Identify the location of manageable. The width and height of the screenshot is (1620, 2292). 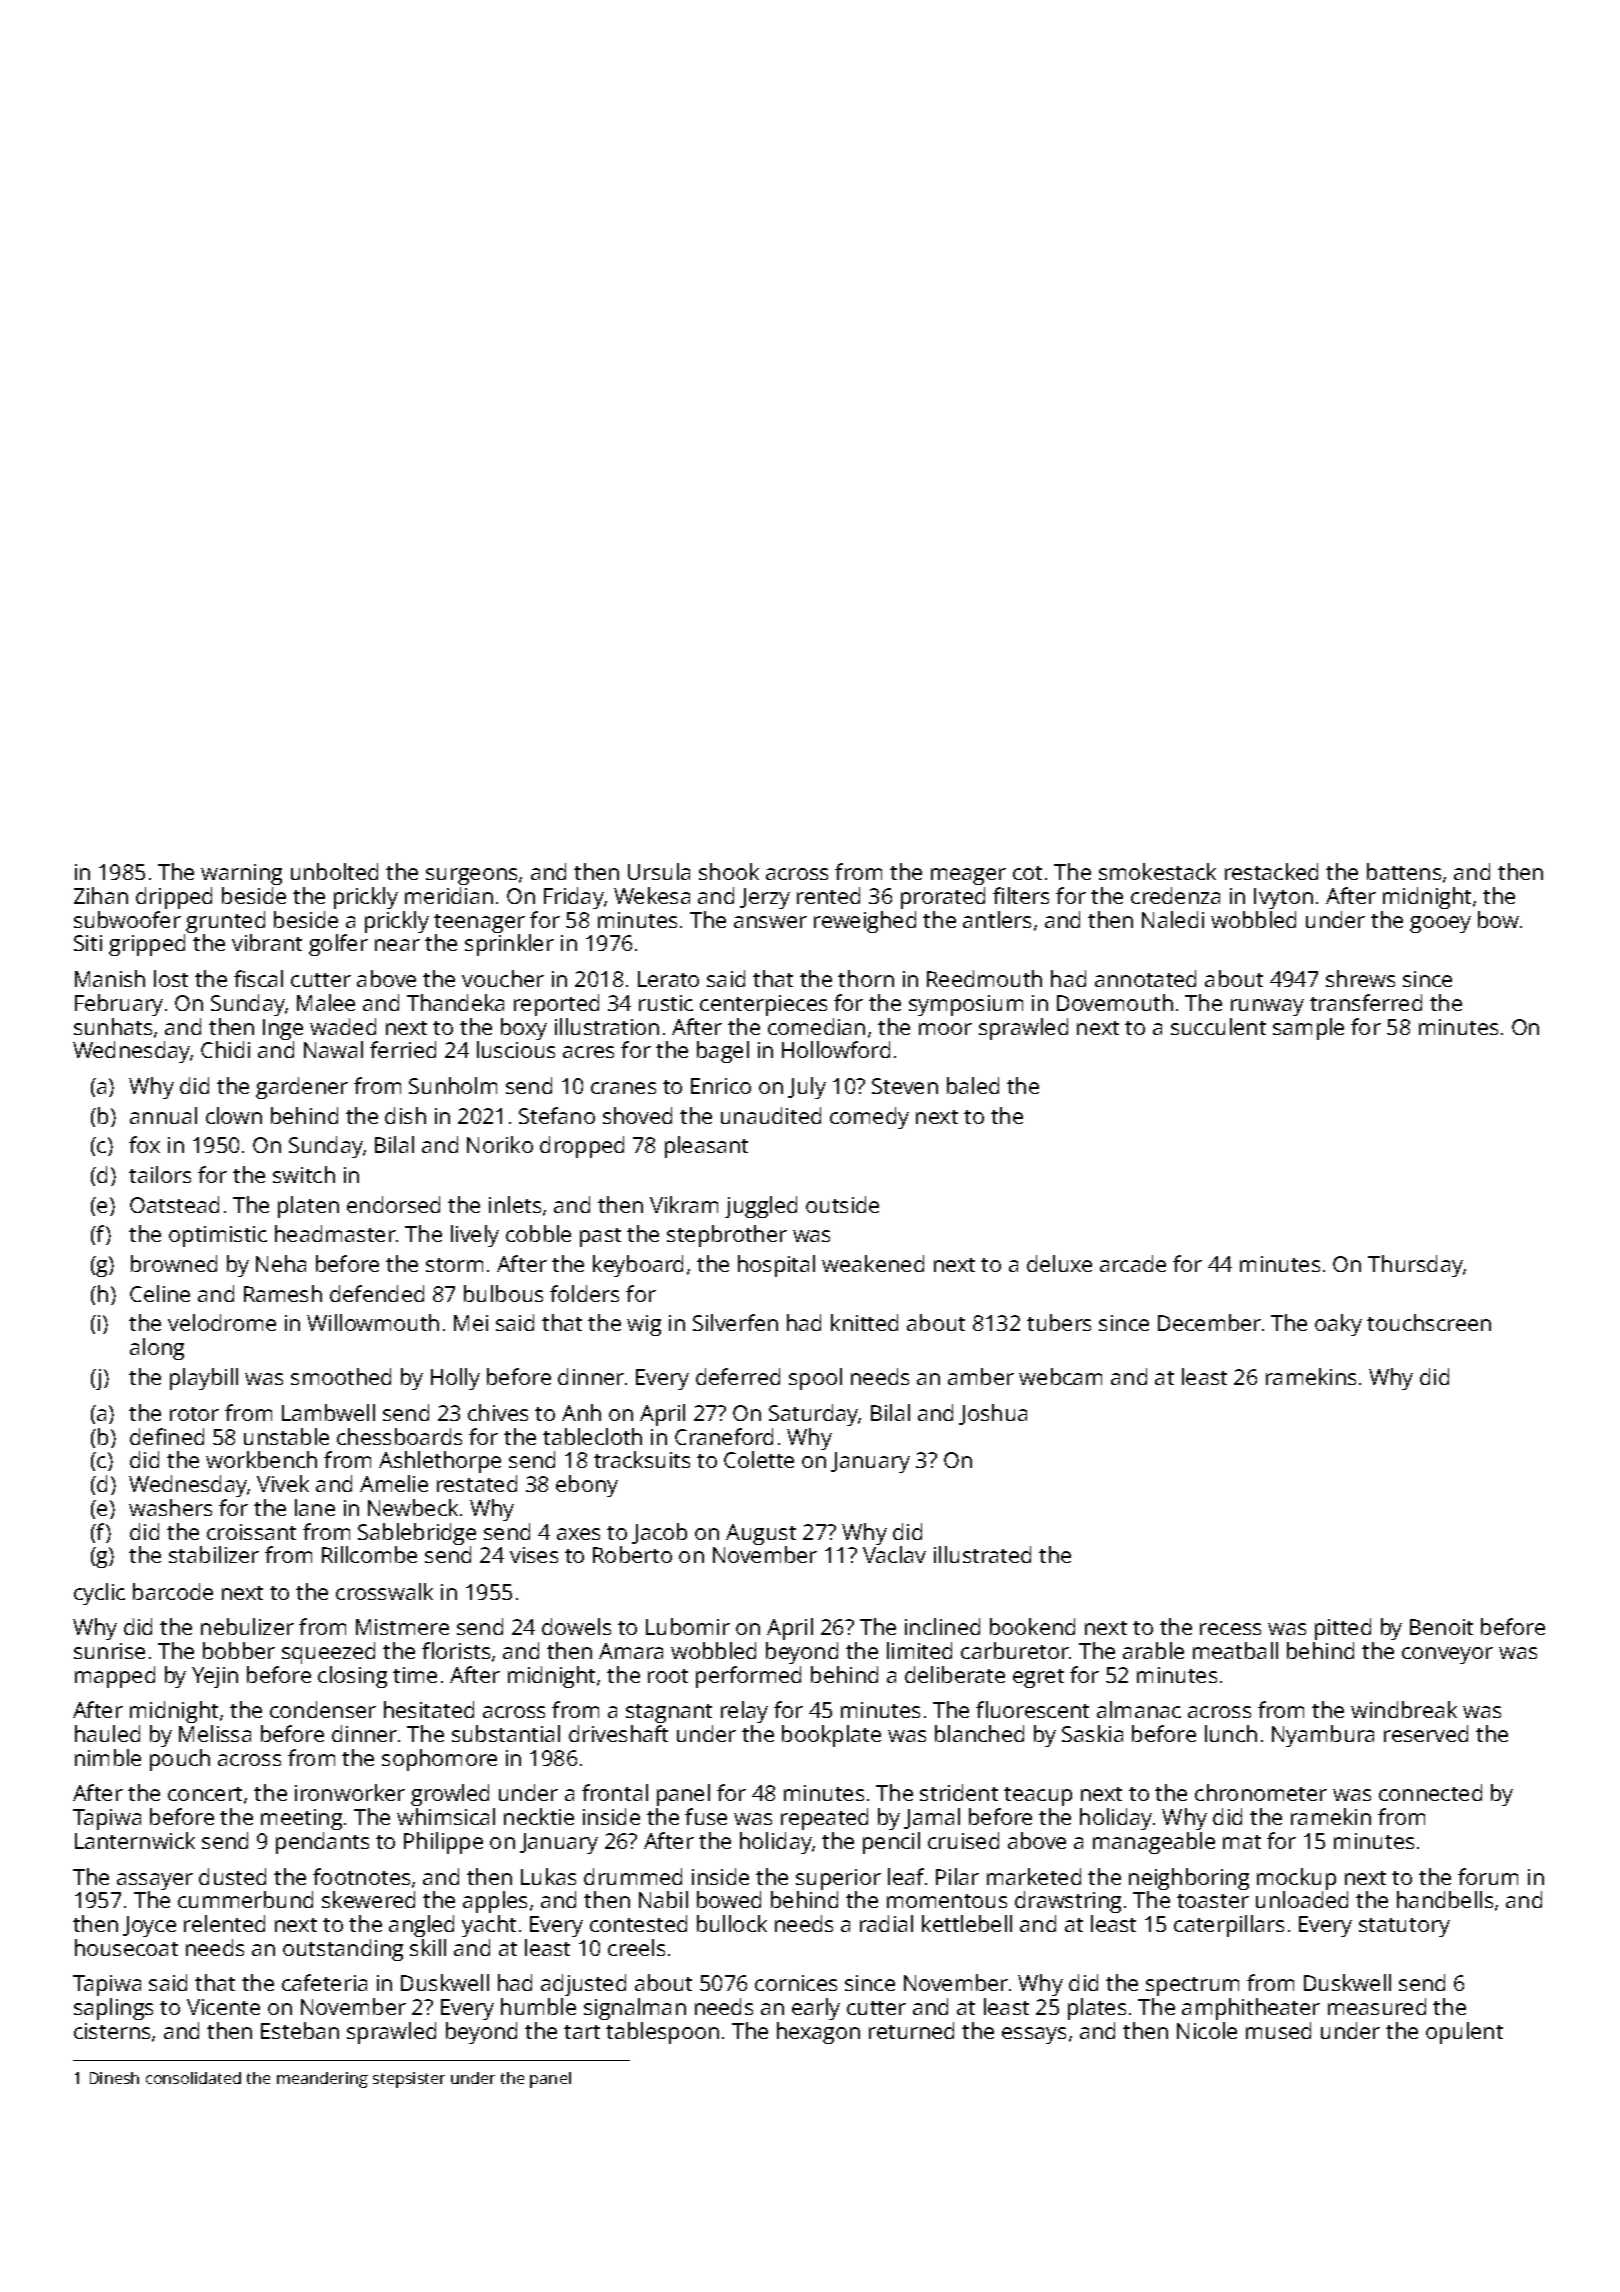
(1154, 1843).
